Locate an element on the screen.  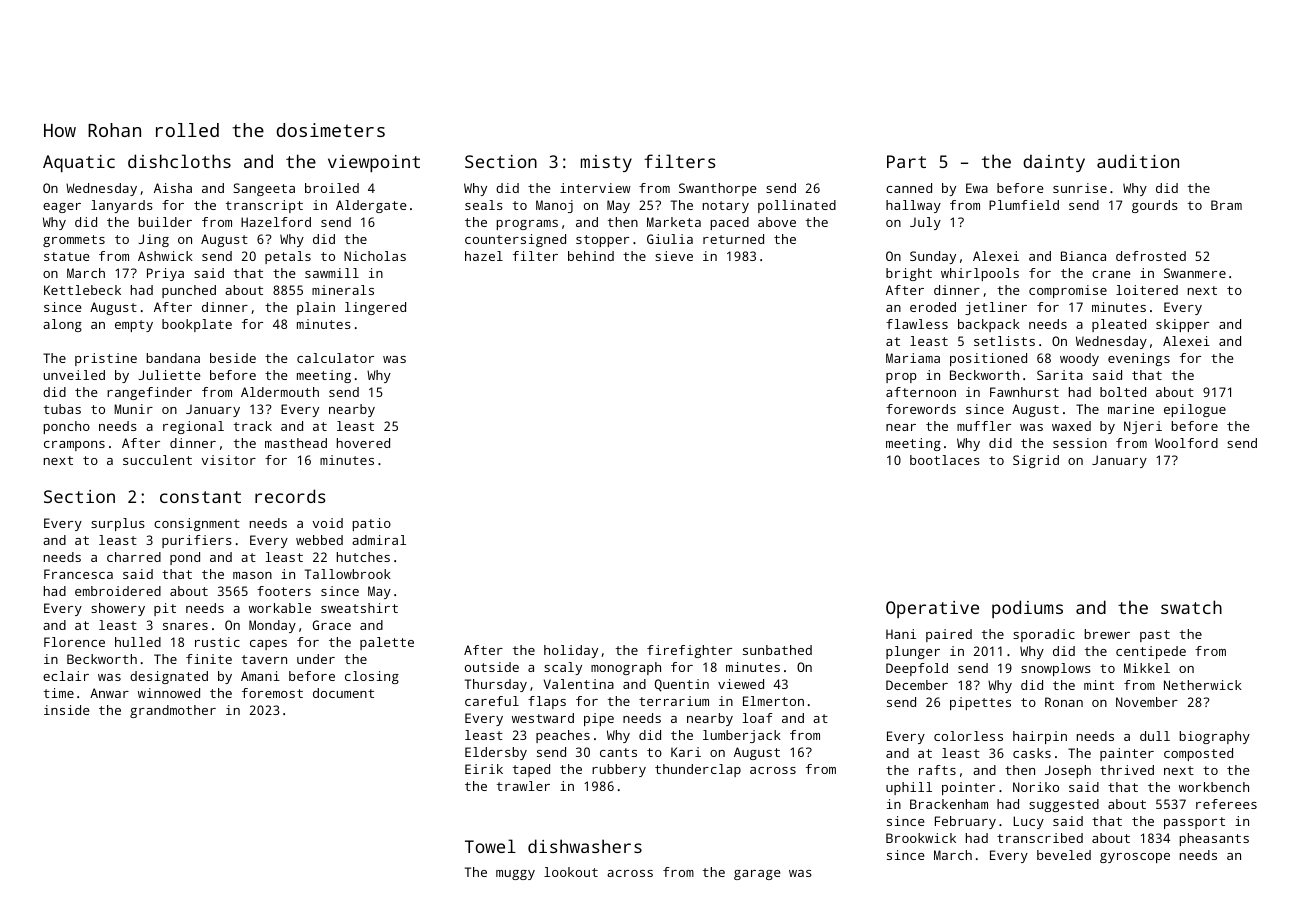
sunbathed is located at coordinates (777, 650).
